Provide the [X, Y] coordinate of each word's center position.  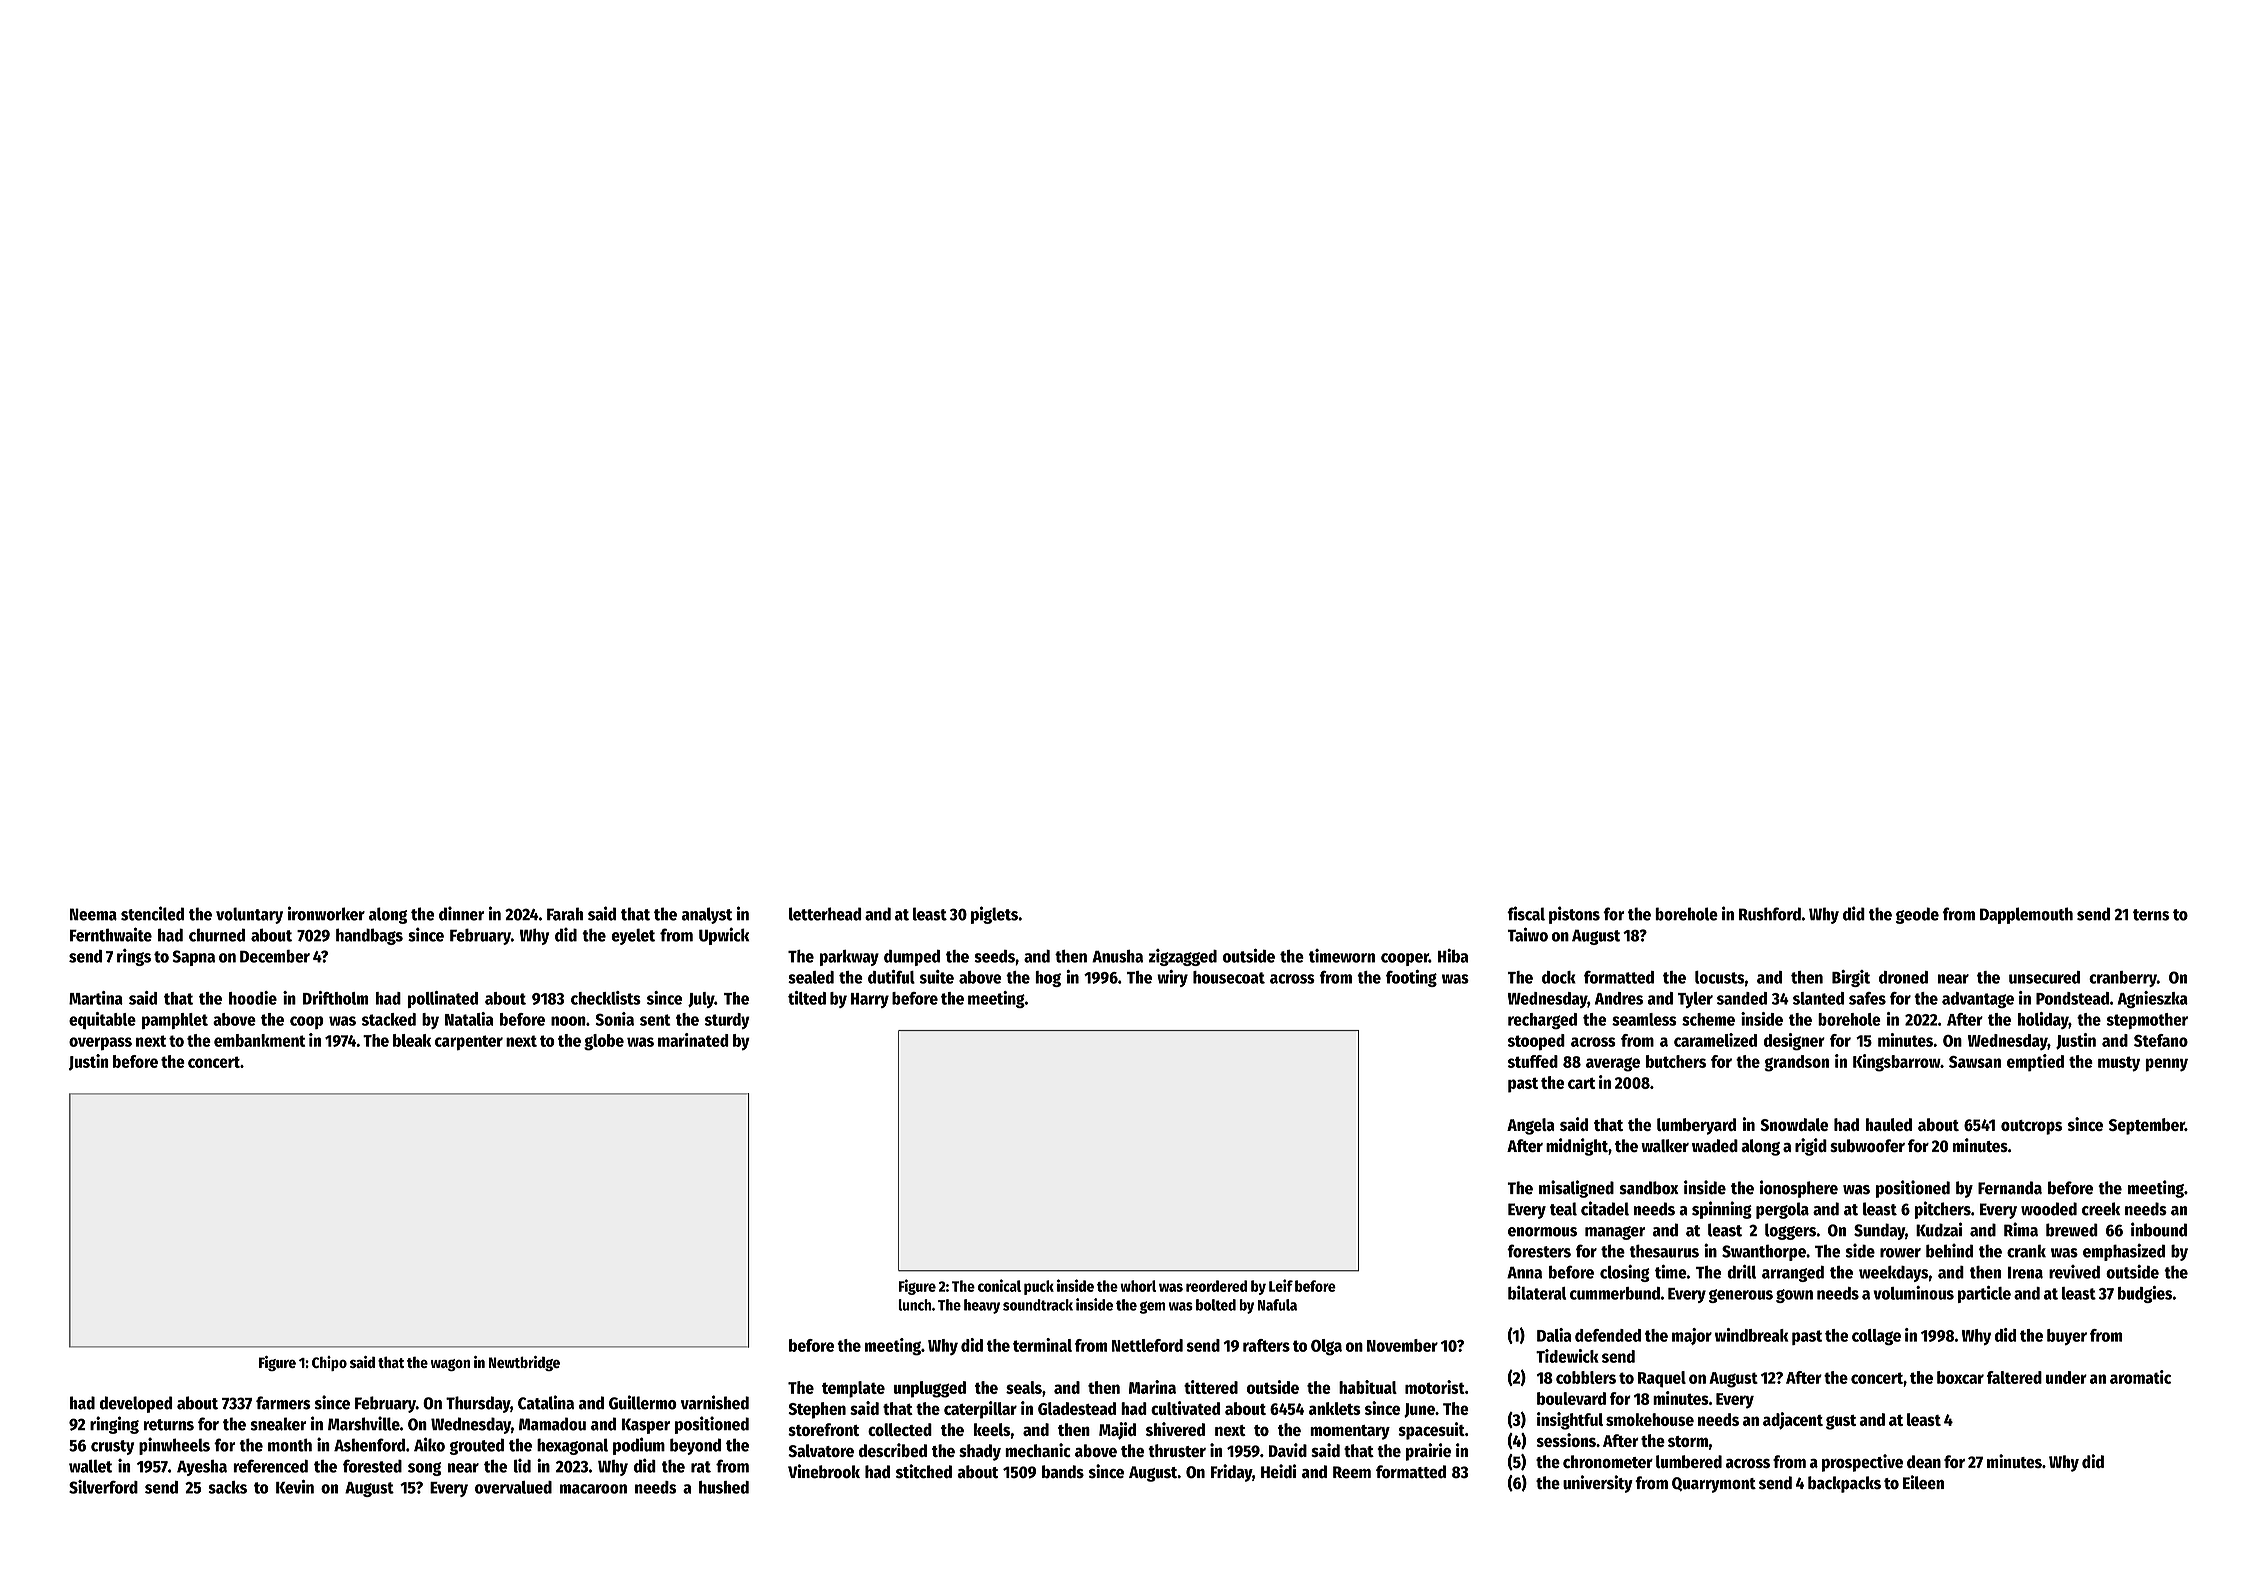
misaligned [1576, 1189]
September [2147, 1126]
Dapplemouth [2026, 915]
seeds [994, 956]
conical [999, 1285]
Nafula [1277, 1305]
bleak [412, 1040]
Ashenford [369, 1445]
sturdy [727, 1021]
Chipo [329, 1363]
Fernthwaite [111, 934]
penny [2166, 1065]
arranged [1793, 1274]
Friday [1231, 1473]
